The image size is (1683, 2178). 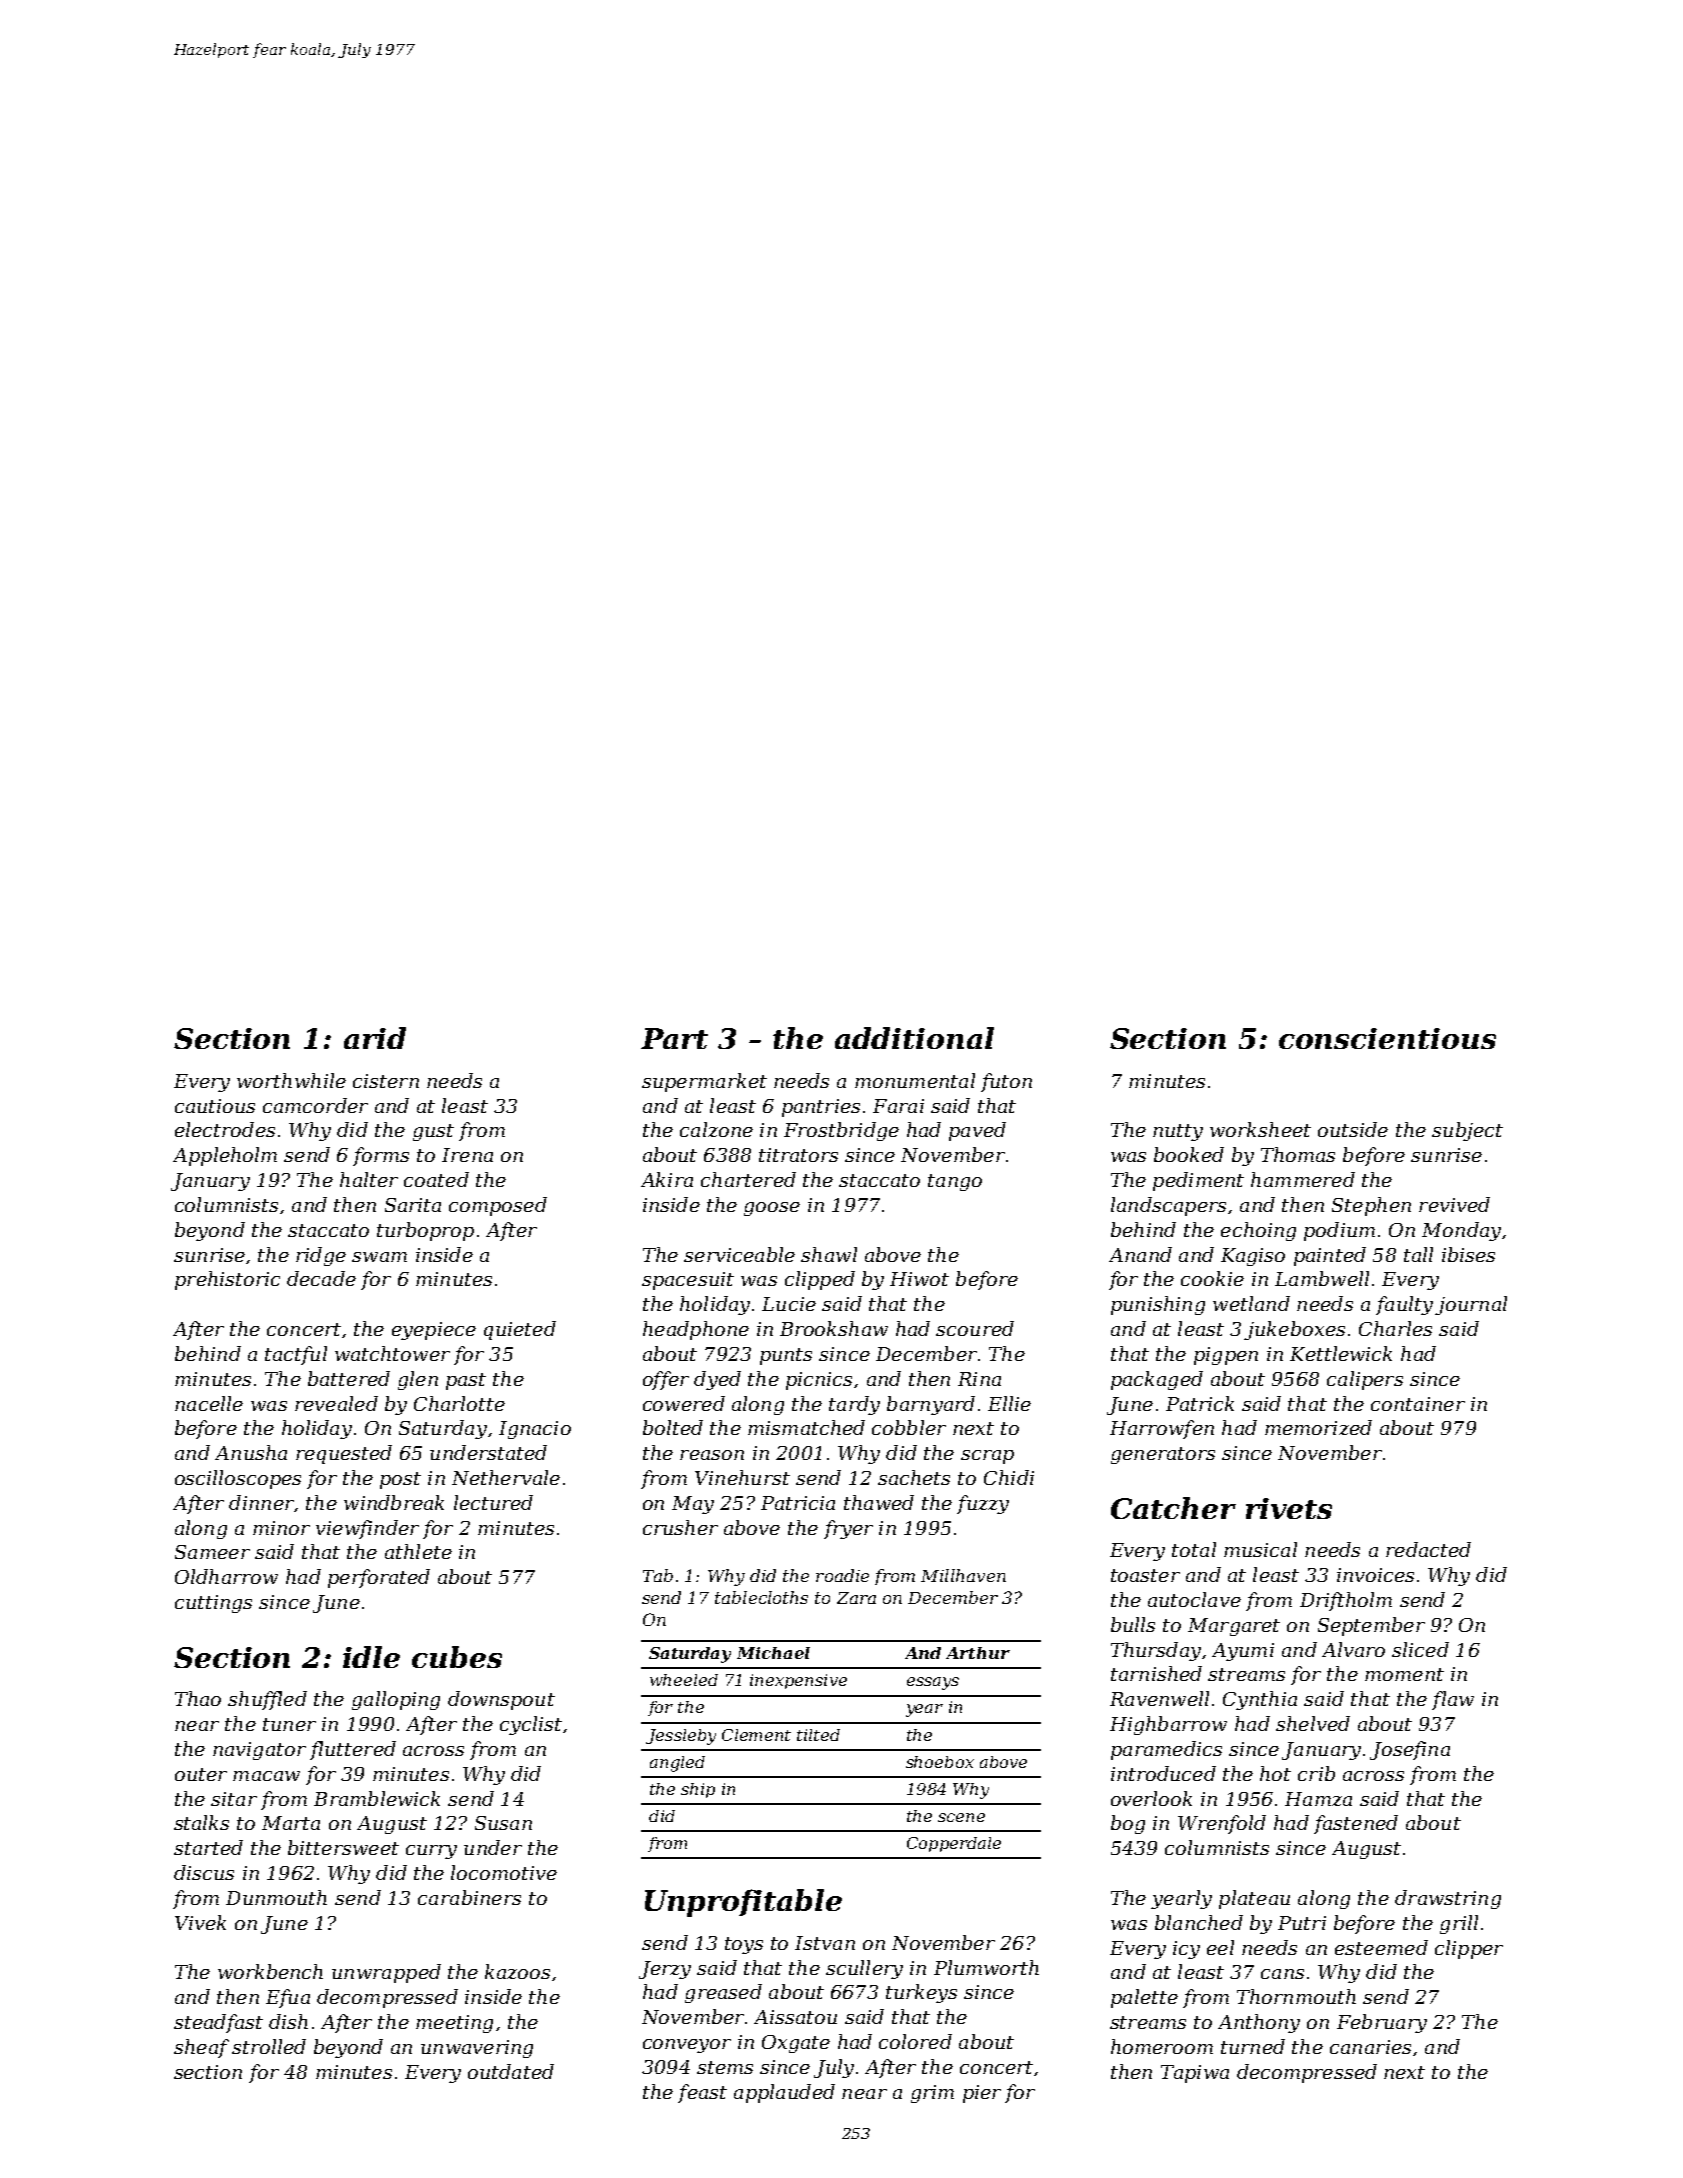 What do you see at coordinates (454, 2024) in the image?
I see `meeting` at bounding box center [454, 2024].
